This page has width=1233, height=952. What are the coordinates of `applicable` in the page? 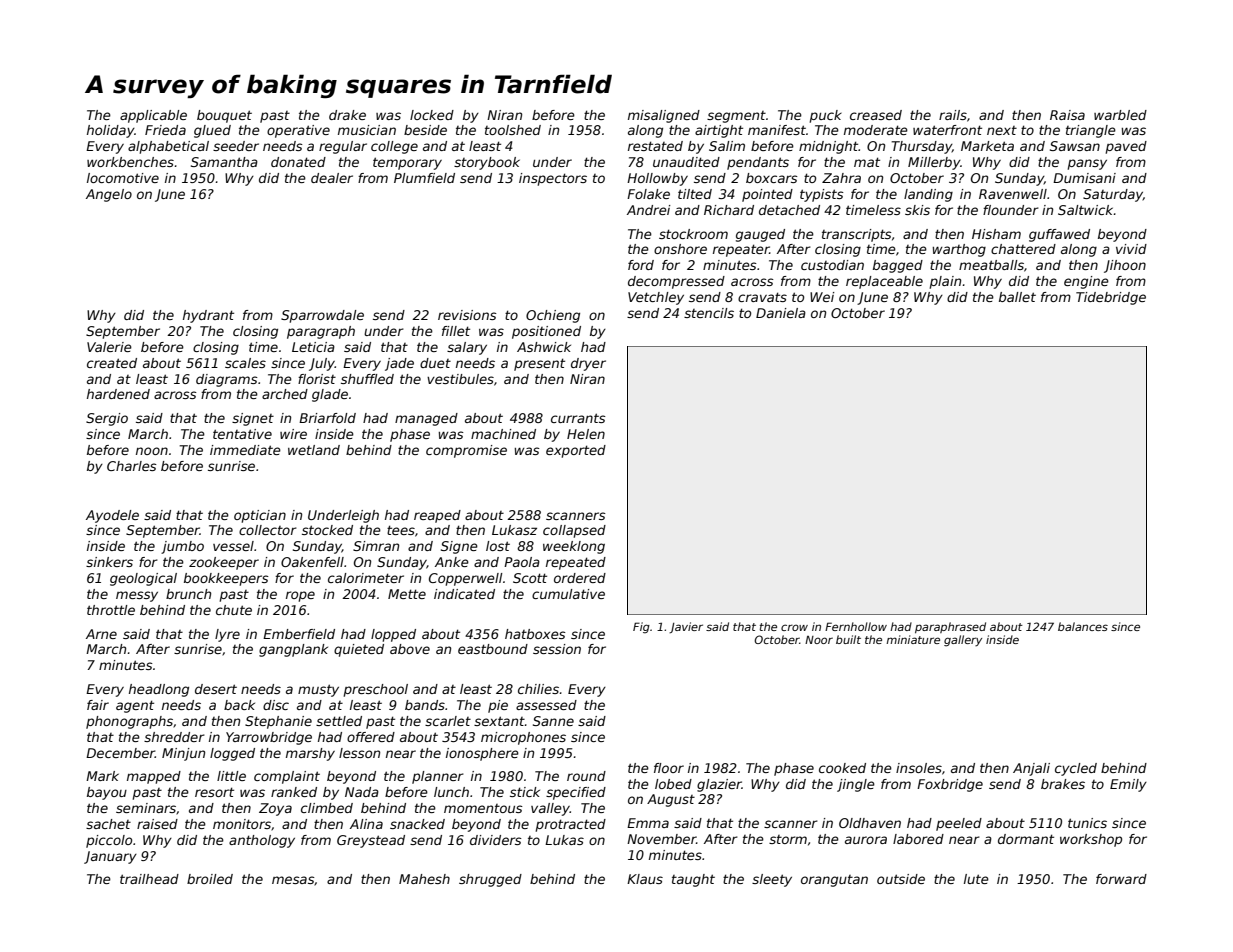 It's located at (153, 116).
